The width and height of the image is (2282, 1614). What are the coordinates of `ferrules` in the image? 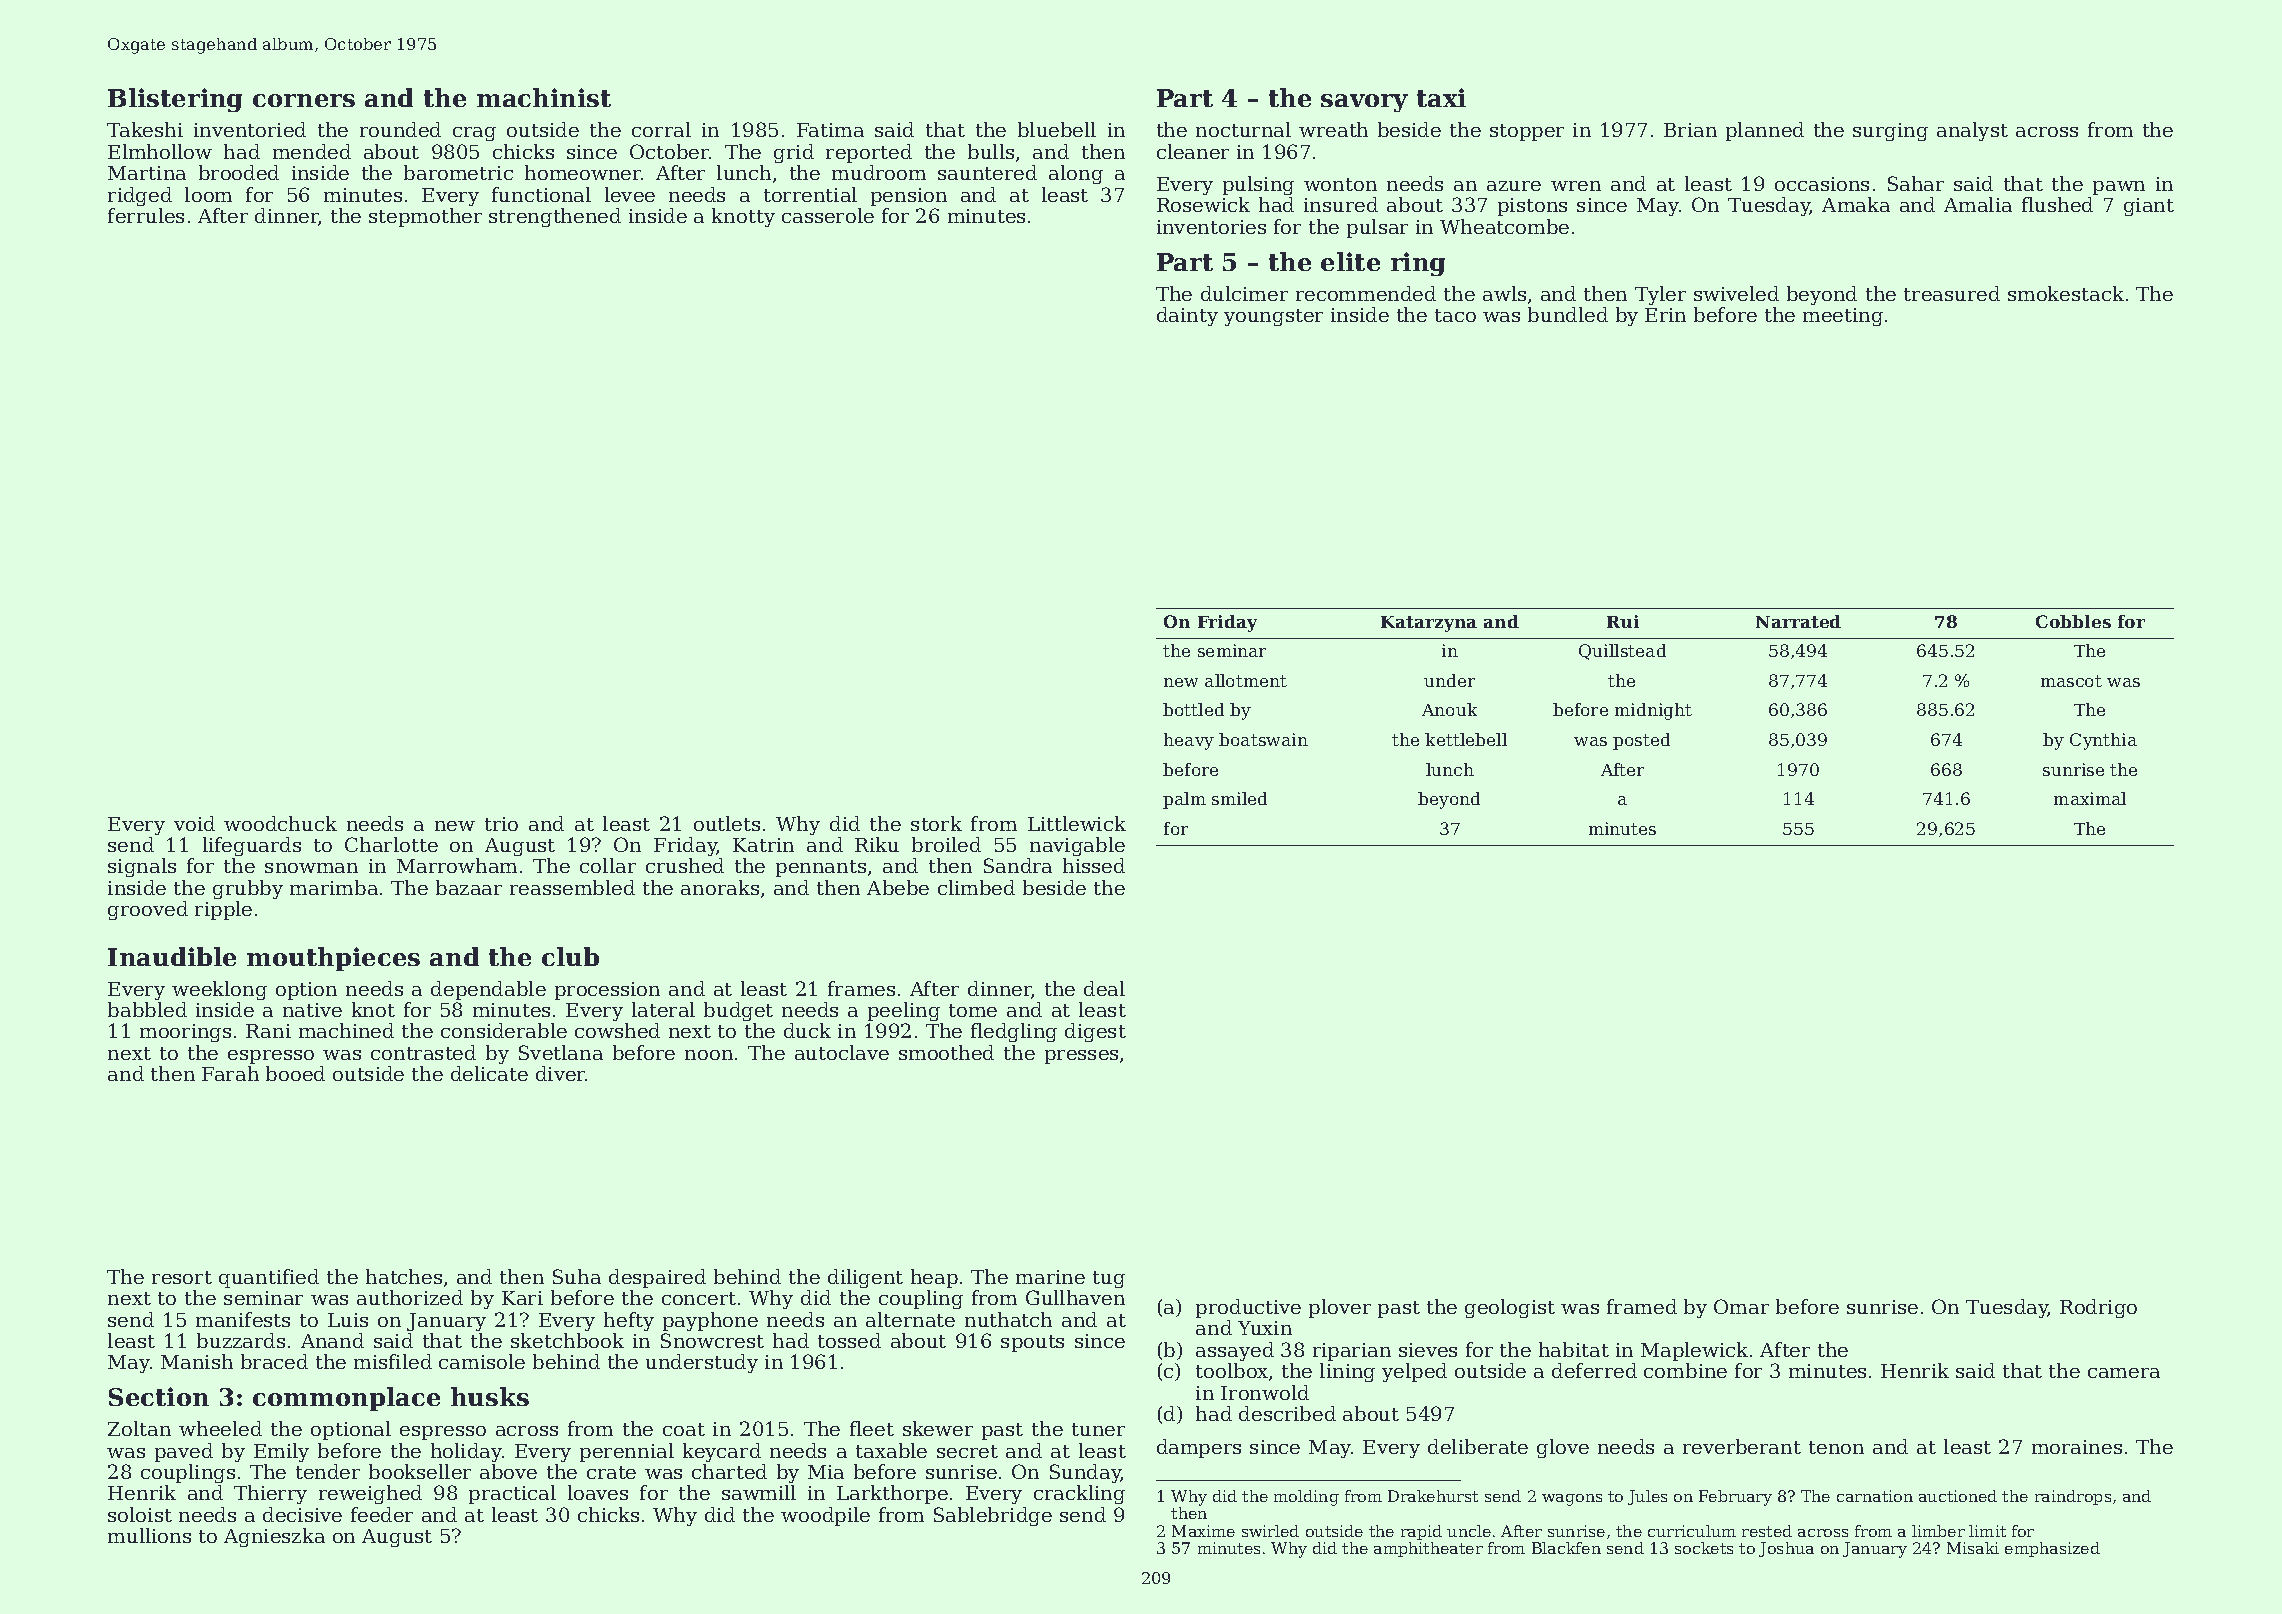 It's located at (146, 215).
